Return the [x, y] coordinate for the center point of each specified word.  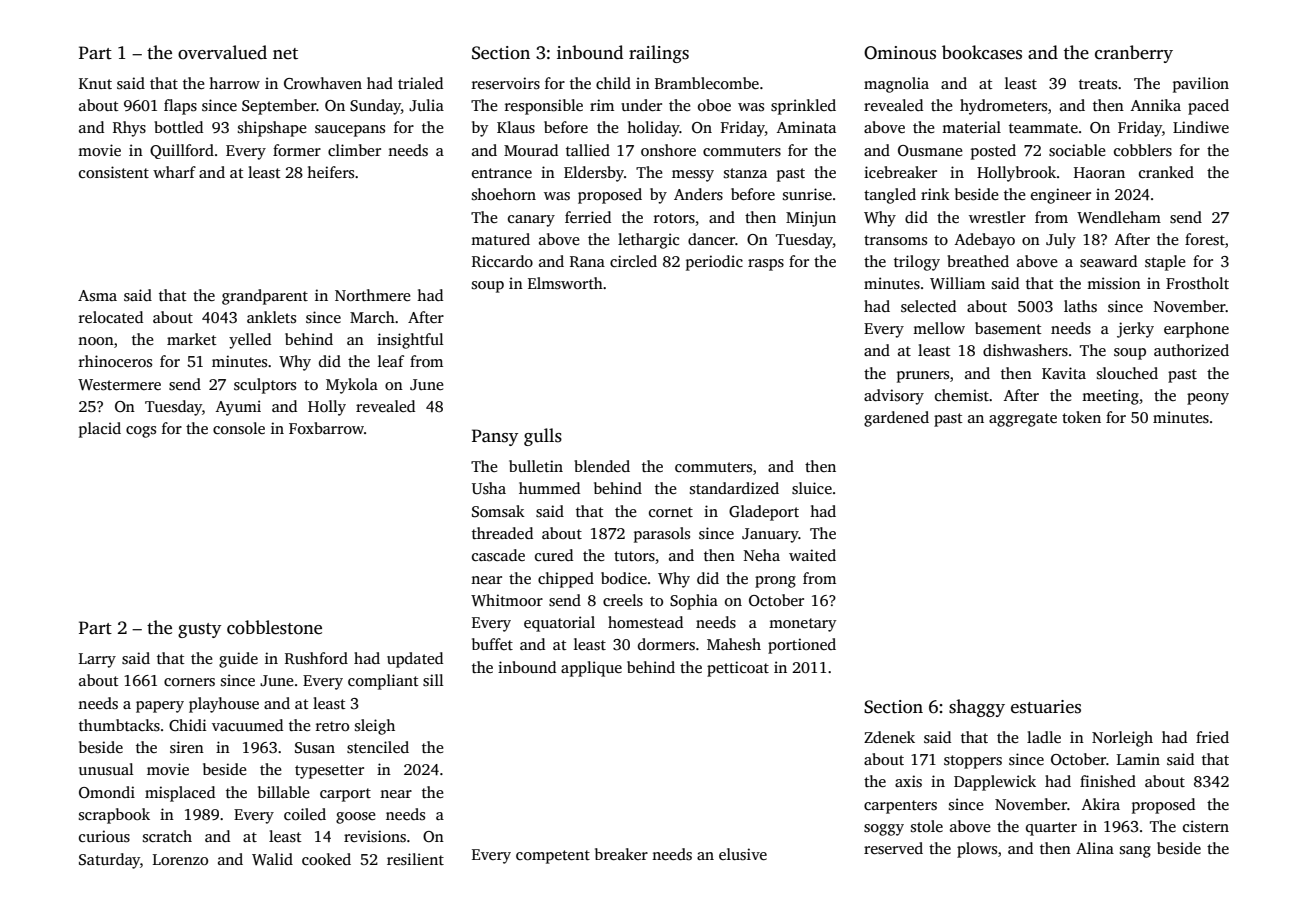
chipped [566, 580]
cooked [326, 859]
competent [553, 857]
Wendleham [1119, 217]
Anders [698, 194]
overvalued [222, 52]
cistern [1206, 826]
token [1081, 417]
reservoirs [506, 83]
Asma [97, 295]
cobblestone [274, 627]
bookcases [982, 52]
